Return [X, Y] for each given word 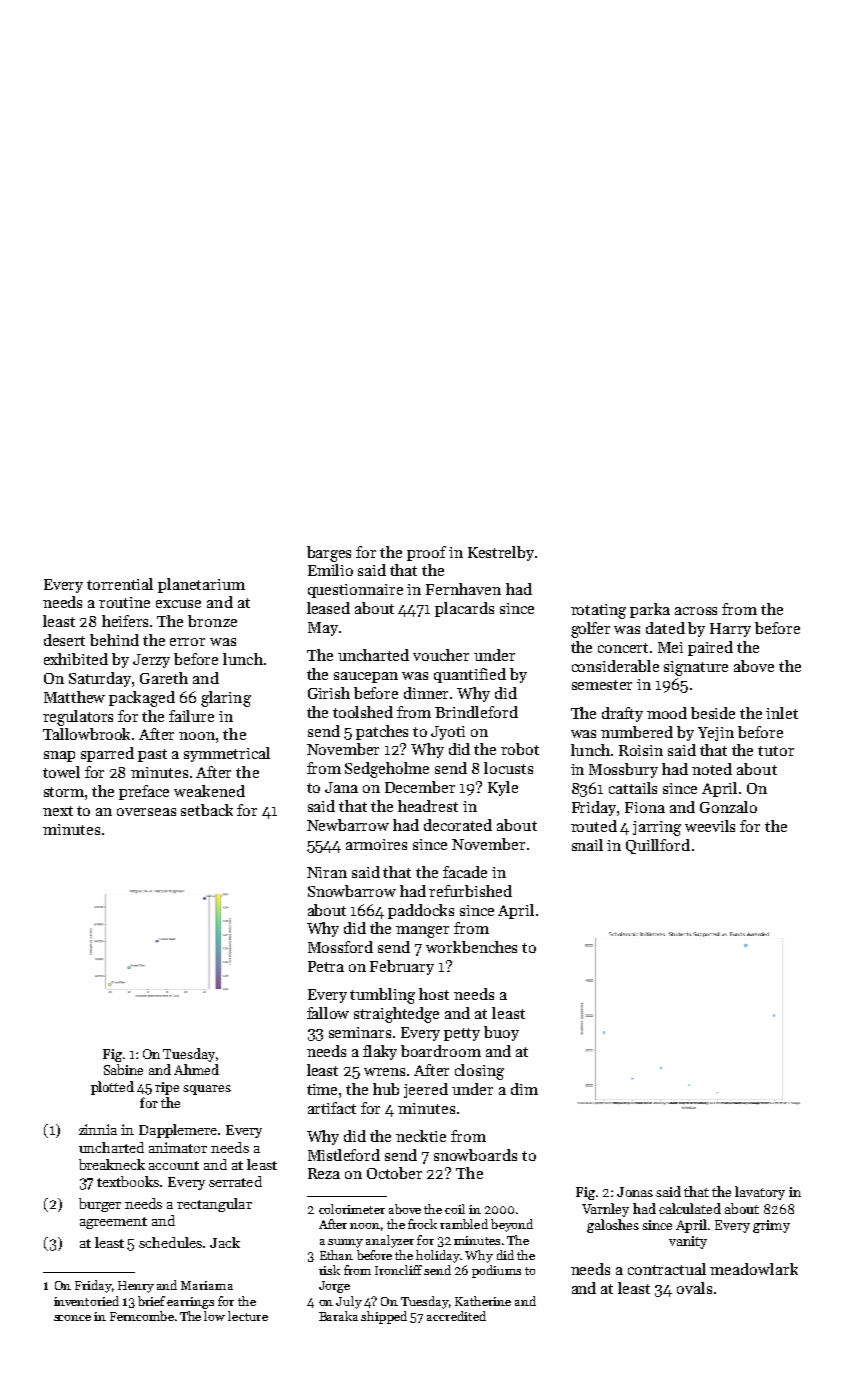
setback [207, 810]
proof [426, 553]
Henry [136, 1287]
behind [114, 640]
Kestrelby [501, 553]
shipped [384, 1317]
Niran [327, 872]
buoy [501, 1033]
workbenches [471, 947]
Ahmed [196, 1069]
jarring [657, 828]
